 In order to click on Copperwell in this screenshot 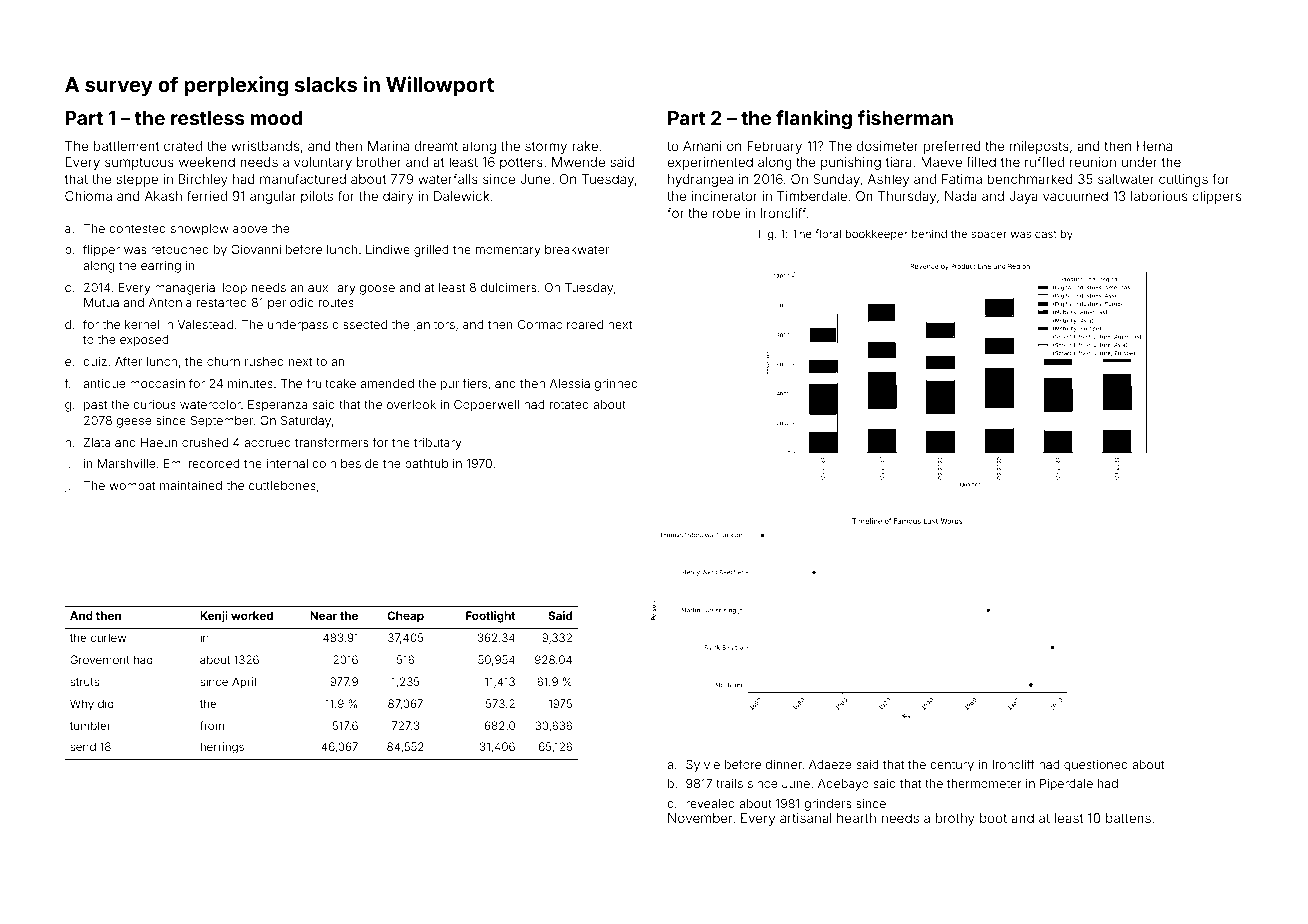, I will do `click(486, 406)`.
